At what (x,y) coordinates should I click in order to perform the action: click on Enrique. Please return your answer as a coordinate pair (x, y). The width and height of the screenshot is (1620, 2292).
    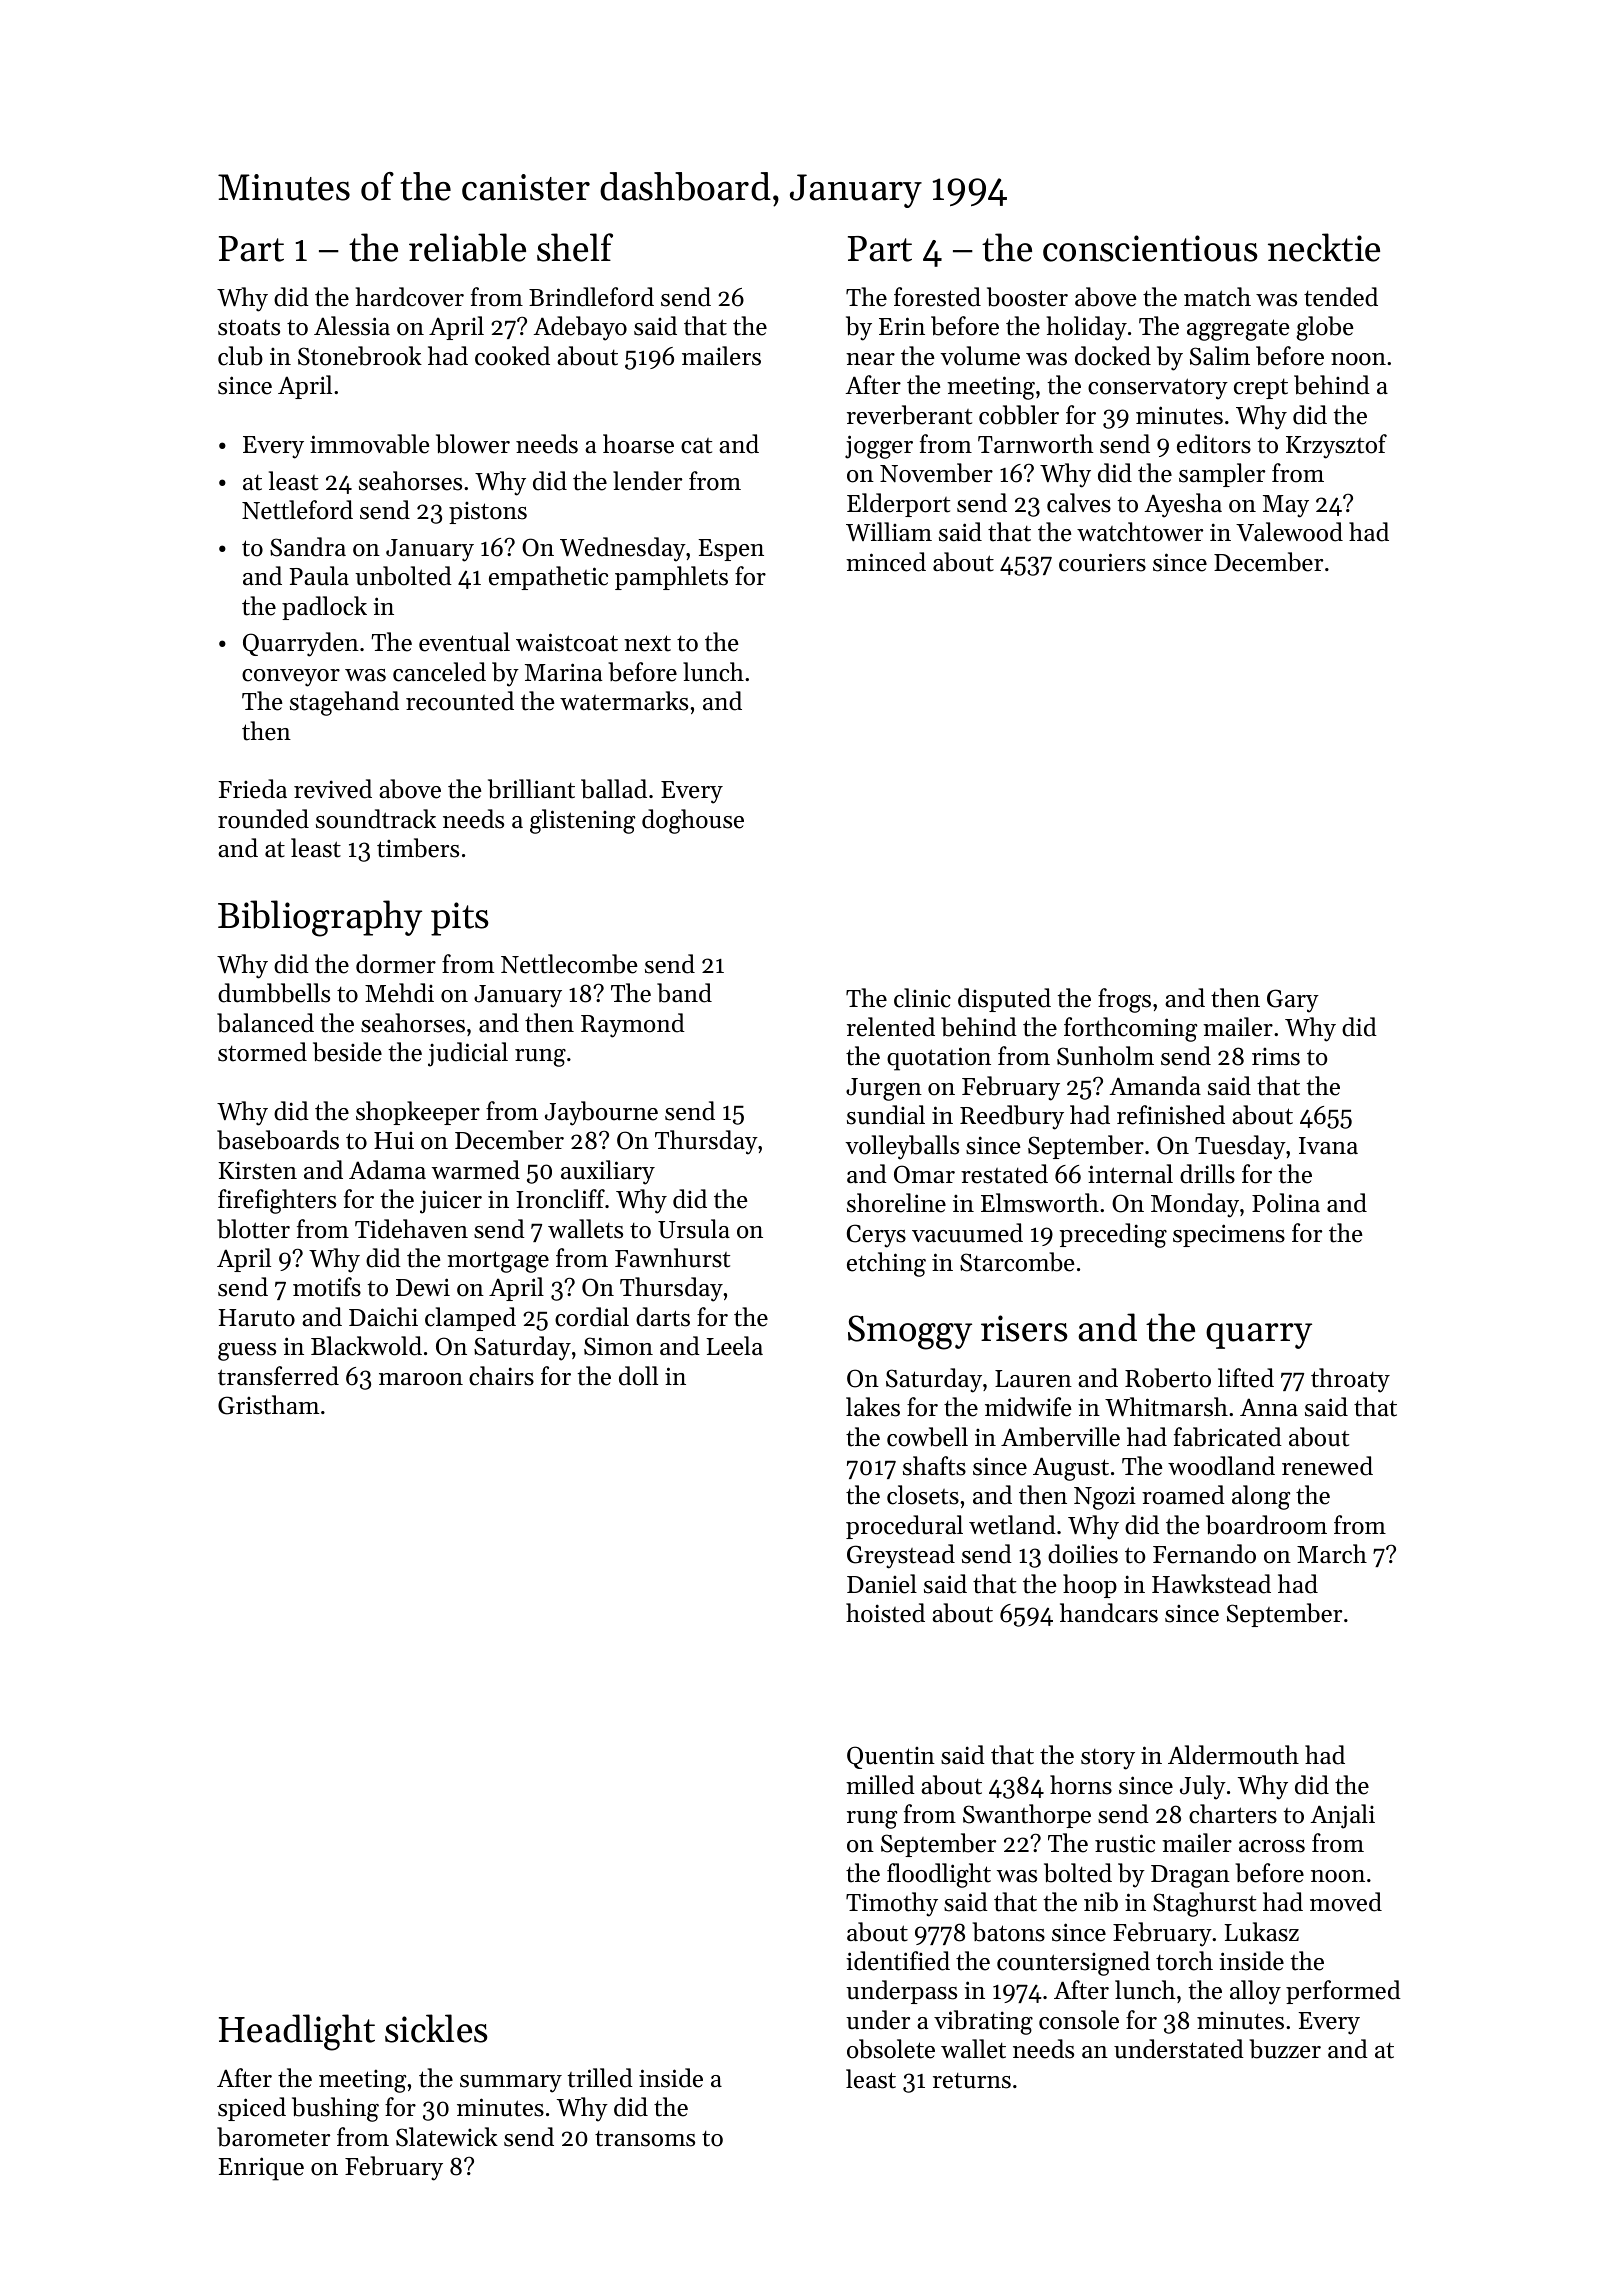
    Looking at the image, I should click on (261, 2169).
